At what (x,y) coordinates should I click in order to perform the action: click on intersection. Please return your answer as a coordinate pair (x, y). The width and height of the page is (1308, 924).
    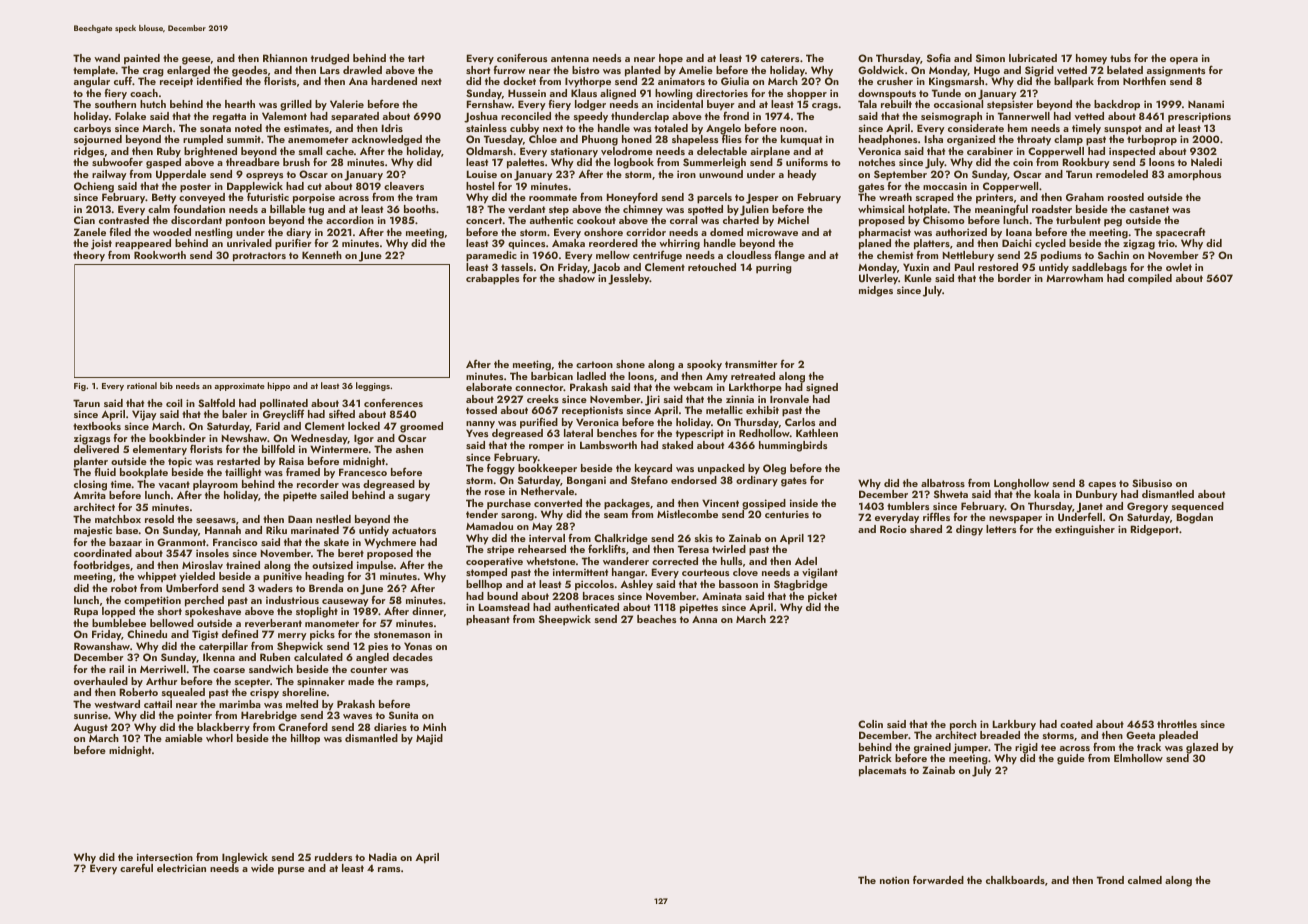
    Looking at the image, I should click on (165, 857).
